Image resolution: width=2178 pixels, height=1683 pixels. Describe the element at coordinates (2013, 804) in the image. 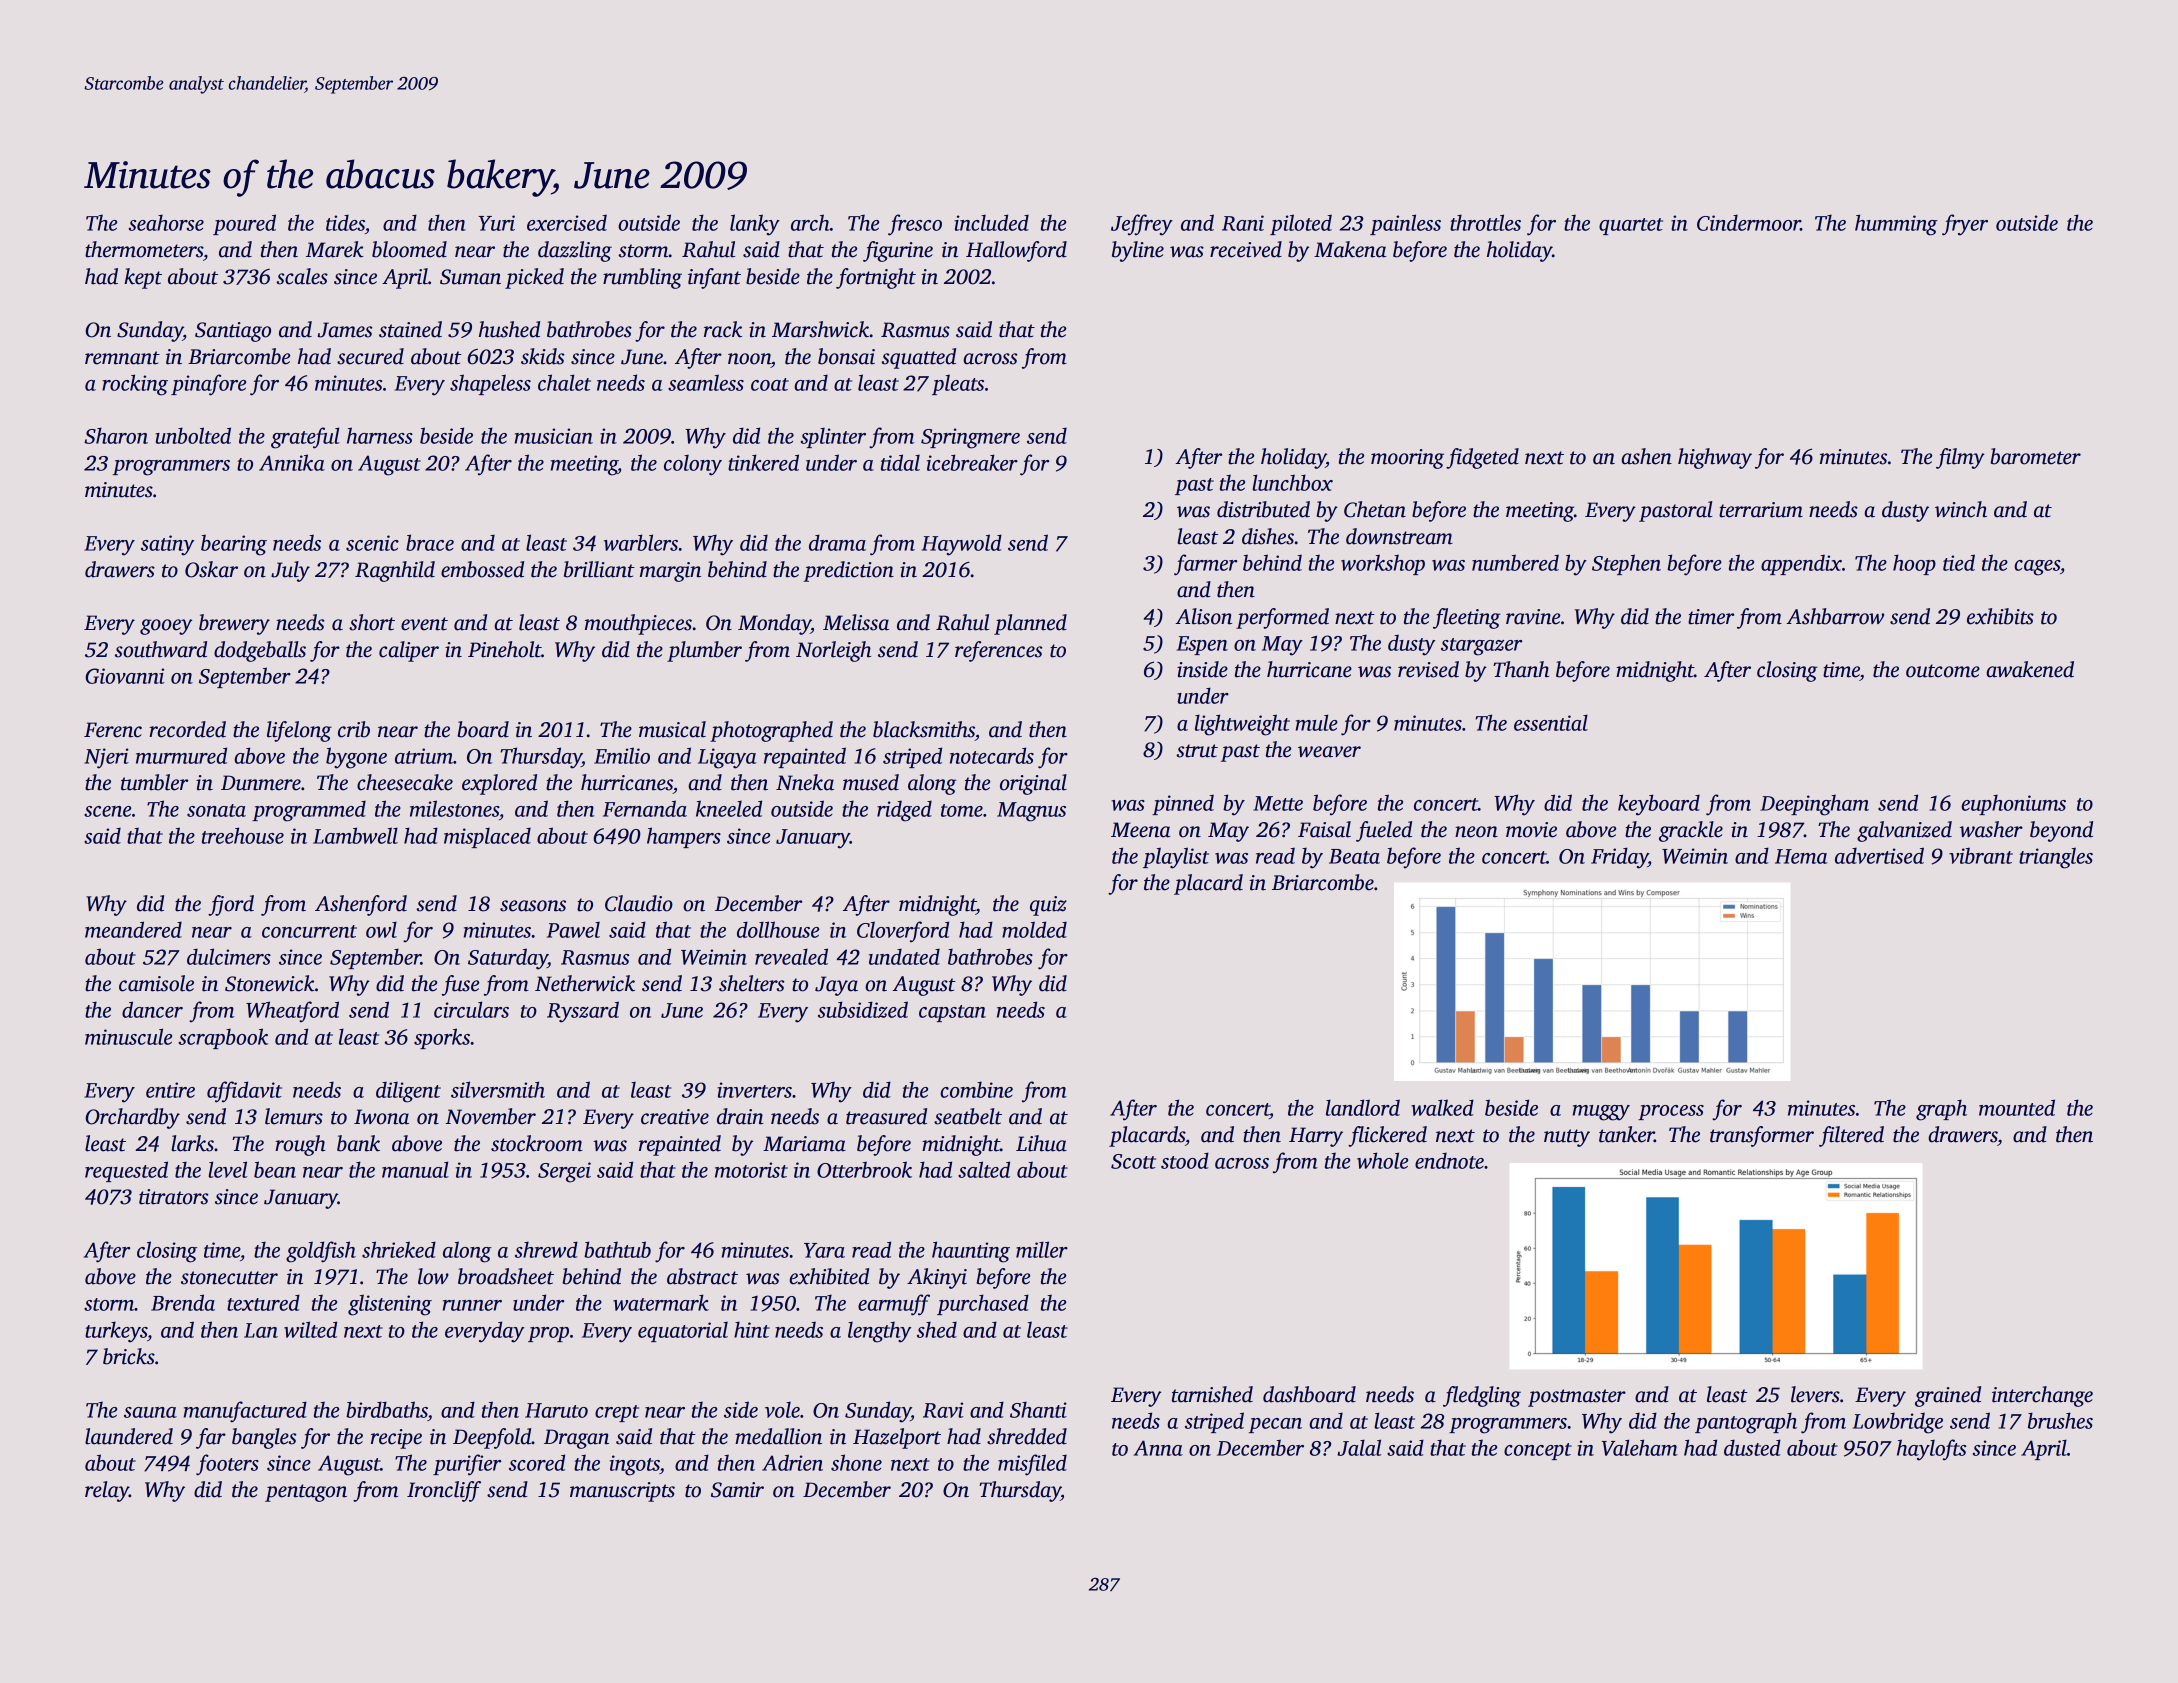

I see `euphoniums` at that location.
